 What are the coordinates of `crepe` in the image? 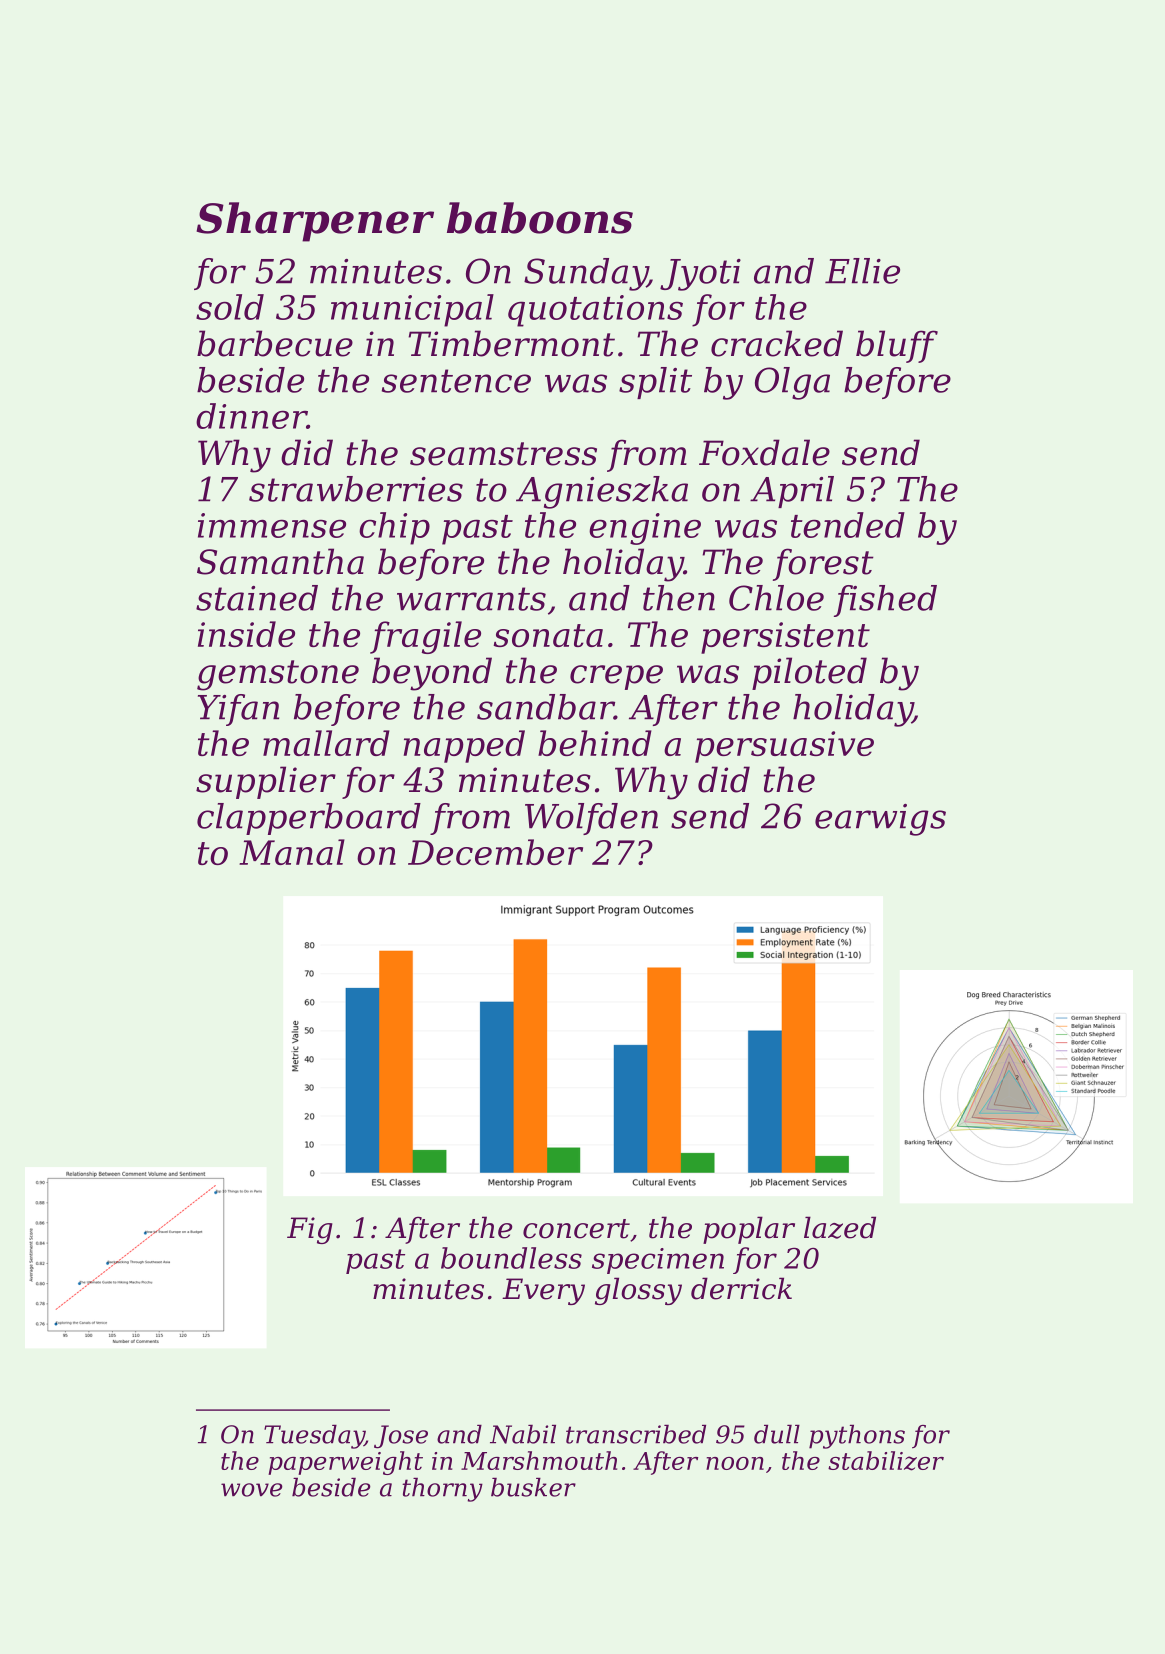 It's located at (616, 677).
